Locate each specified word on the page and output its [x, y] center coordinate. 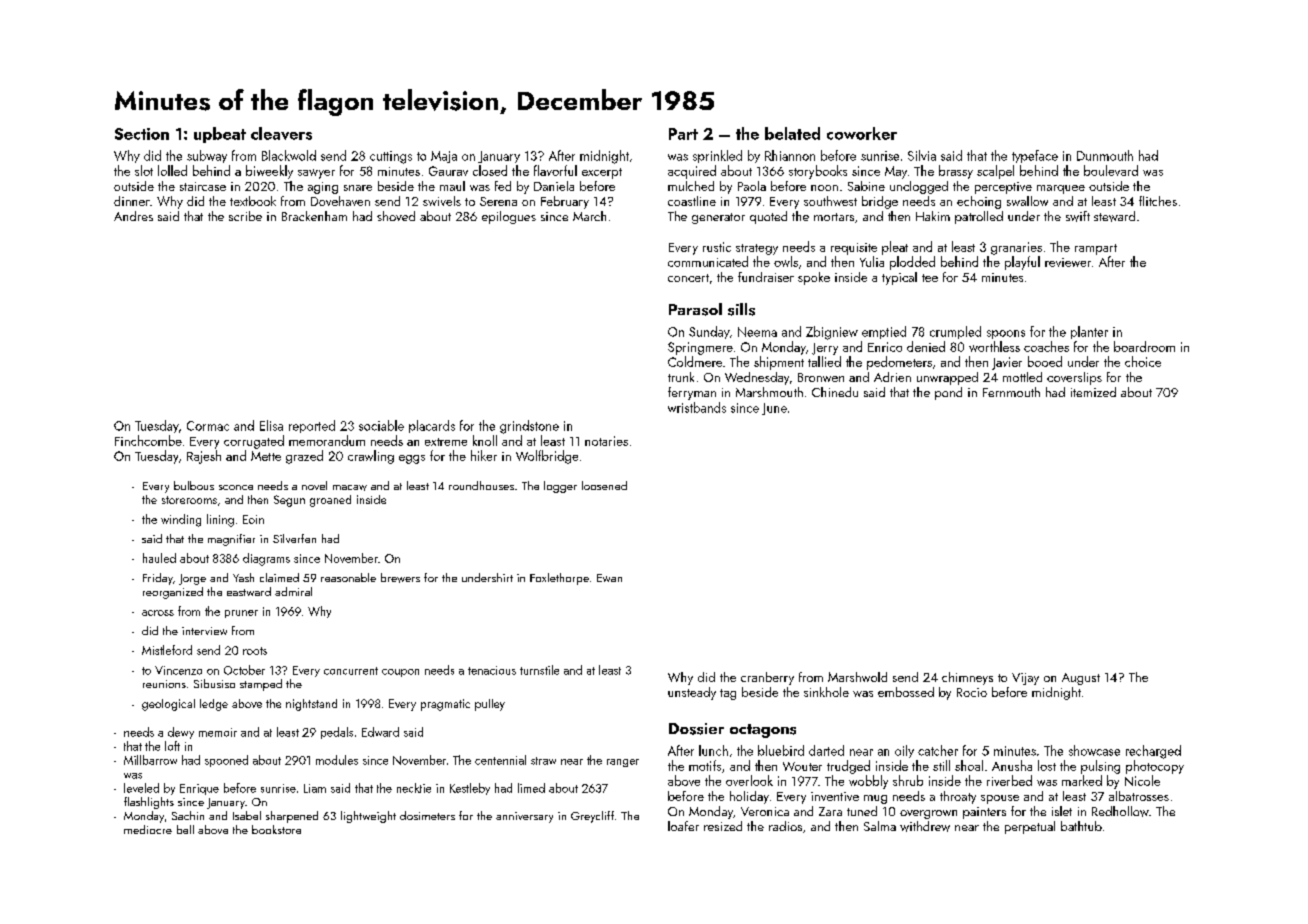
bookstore [276, 829]
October [244, 670]
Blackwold [289, 155]
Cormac [208, 426]
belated [792, 133]
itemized [1093, 392]
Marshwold [857, 677]
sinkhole [826, 692]
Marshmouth [769, 392]
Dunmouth [1105, 155]
